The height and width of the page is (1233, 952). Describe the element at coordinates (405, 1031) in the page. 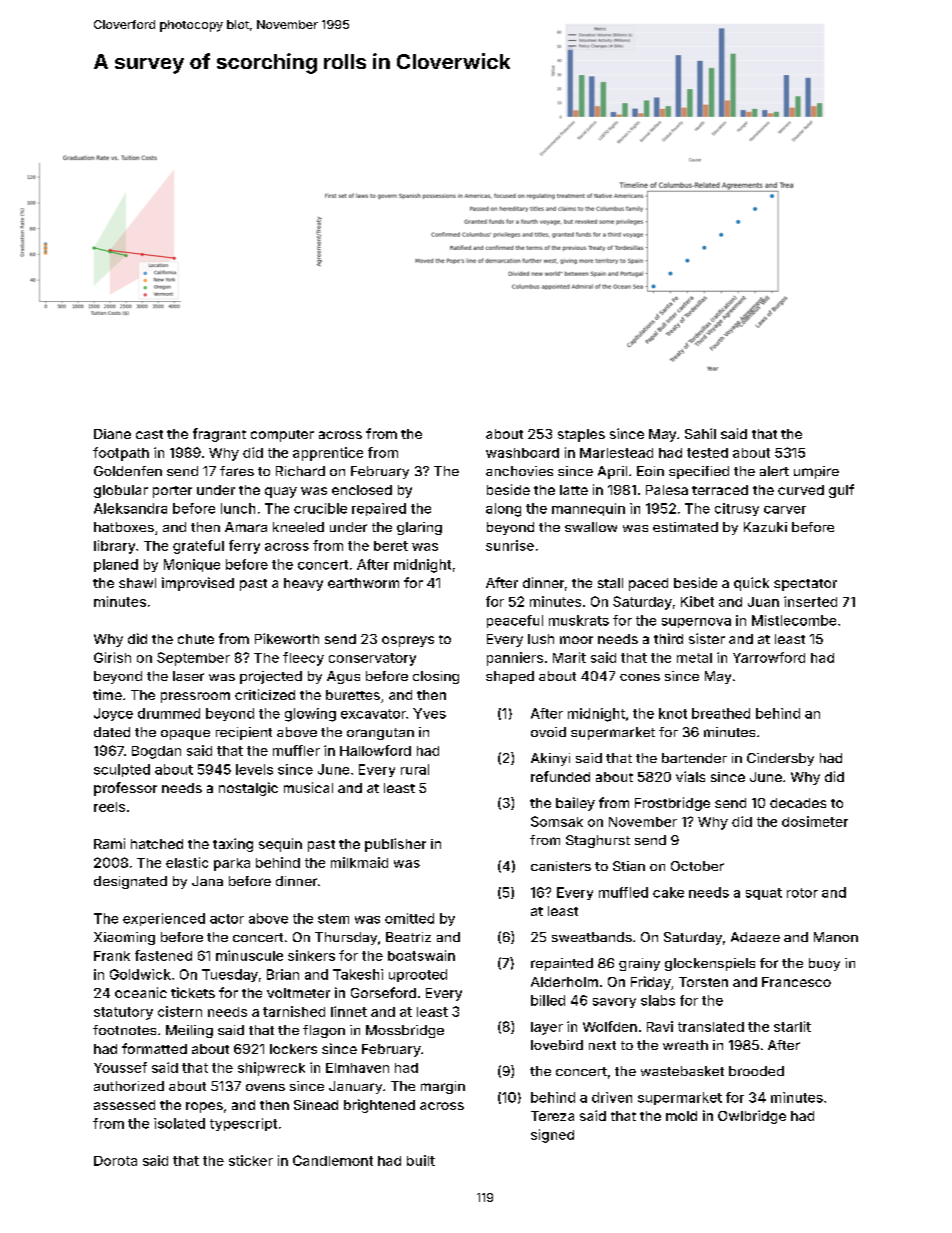

I see `Mossbridge` at that location.
